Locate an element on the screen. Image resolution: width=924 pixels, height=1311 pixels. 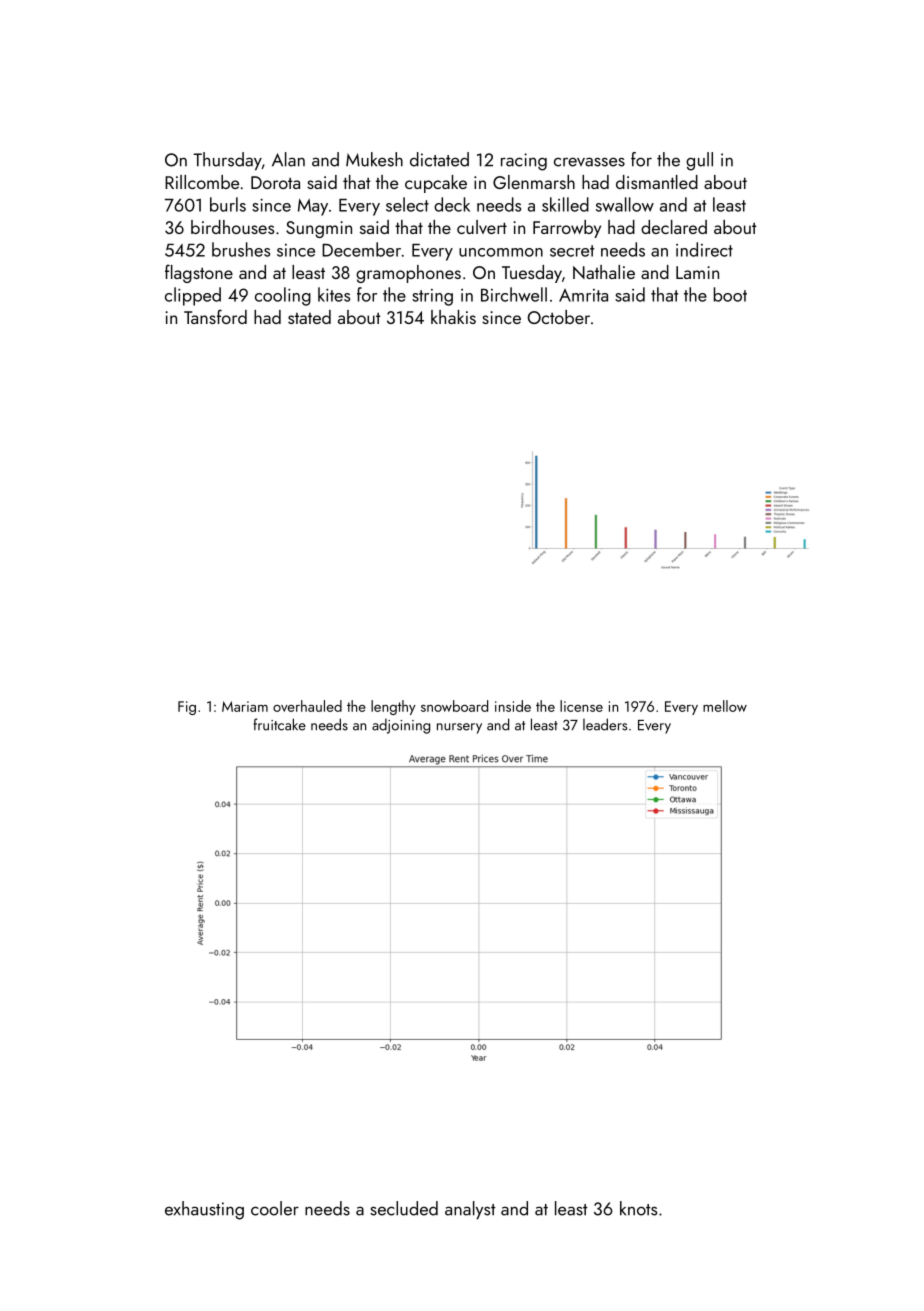
khakis is located at coordinates (453, 317).
